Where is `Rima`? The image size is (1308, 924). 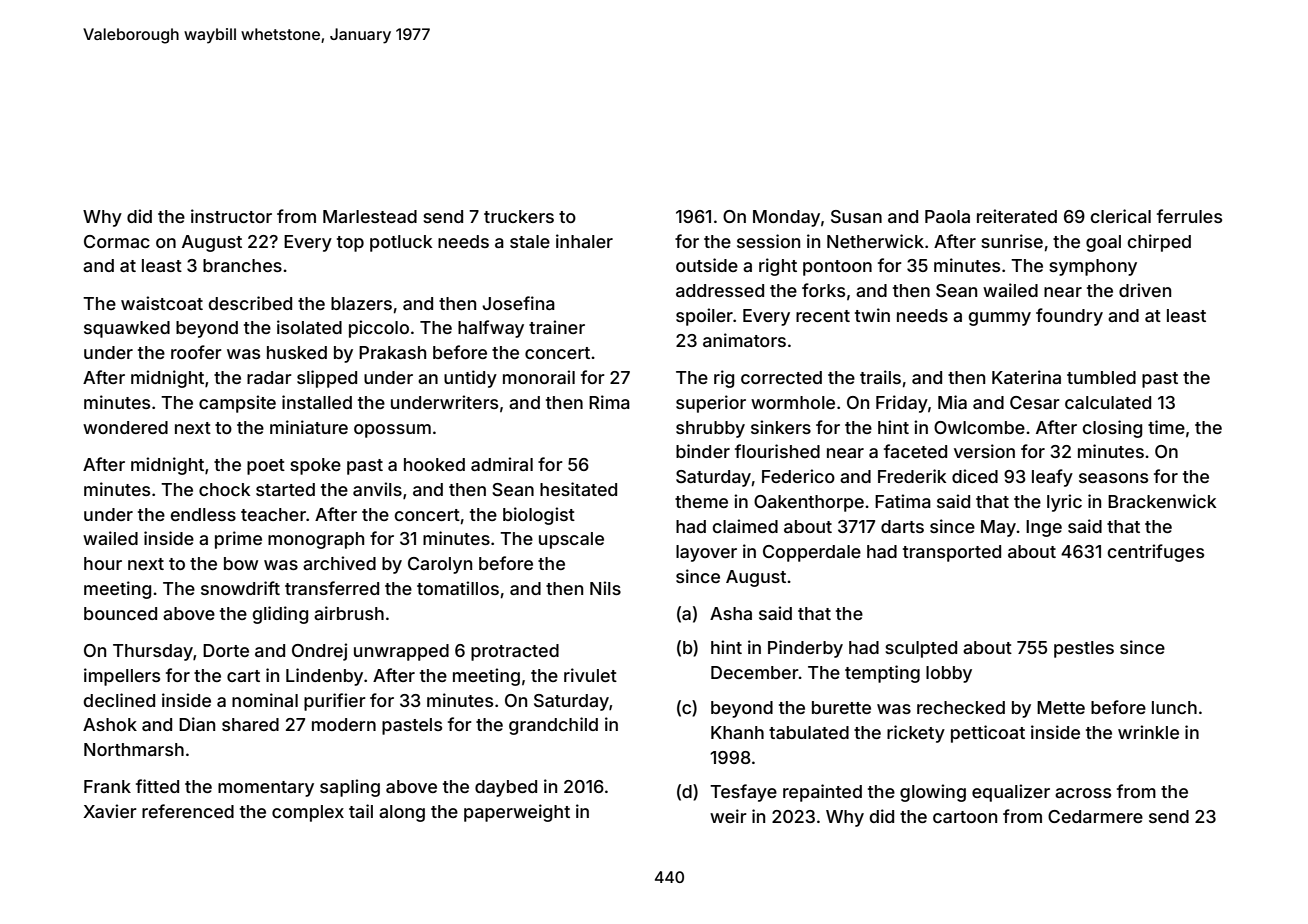 Rima is located at coordinates (609, 402).
